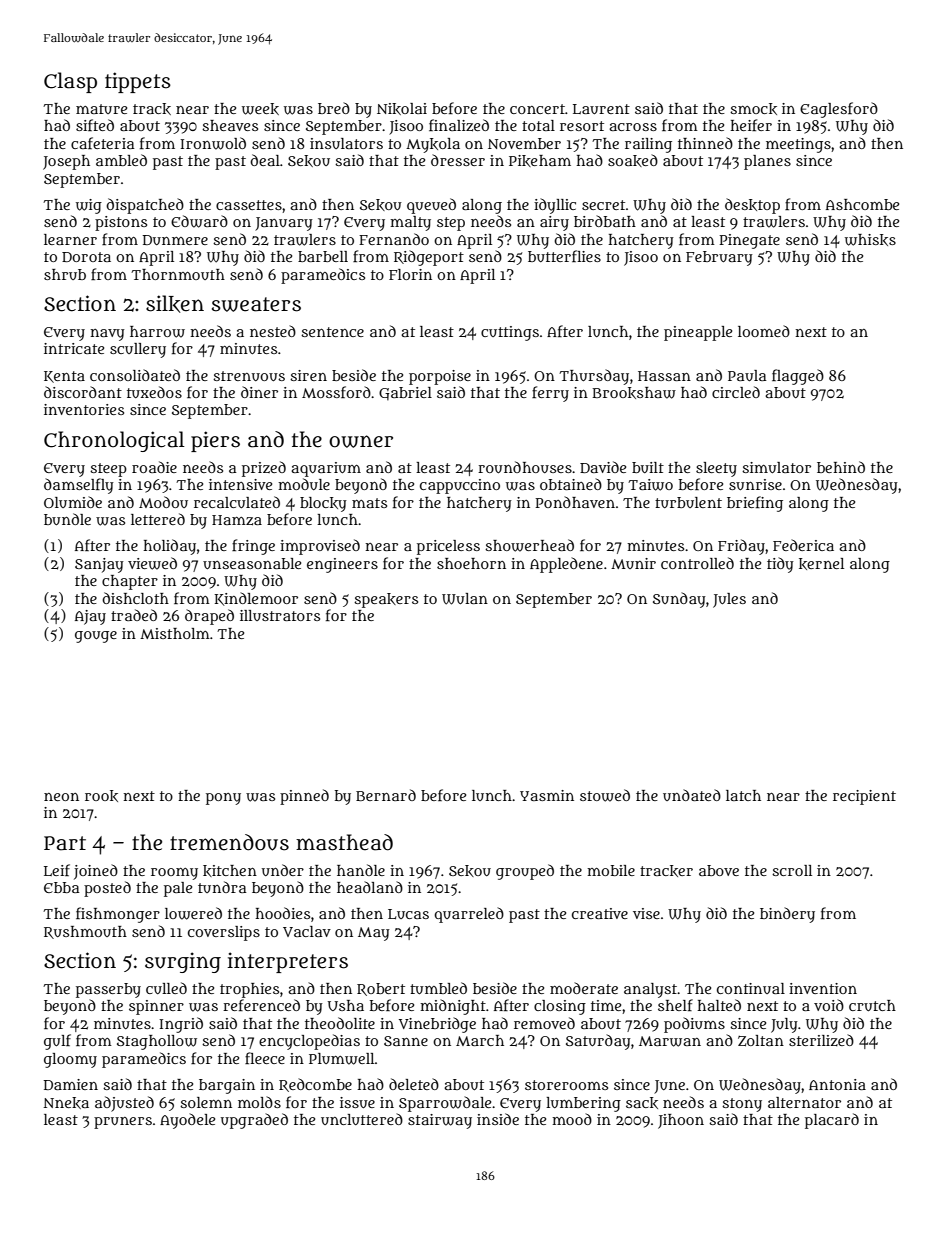  Describe the element at coordinates (123, 1123) in the screenshot. I see `pruners` at that location.
